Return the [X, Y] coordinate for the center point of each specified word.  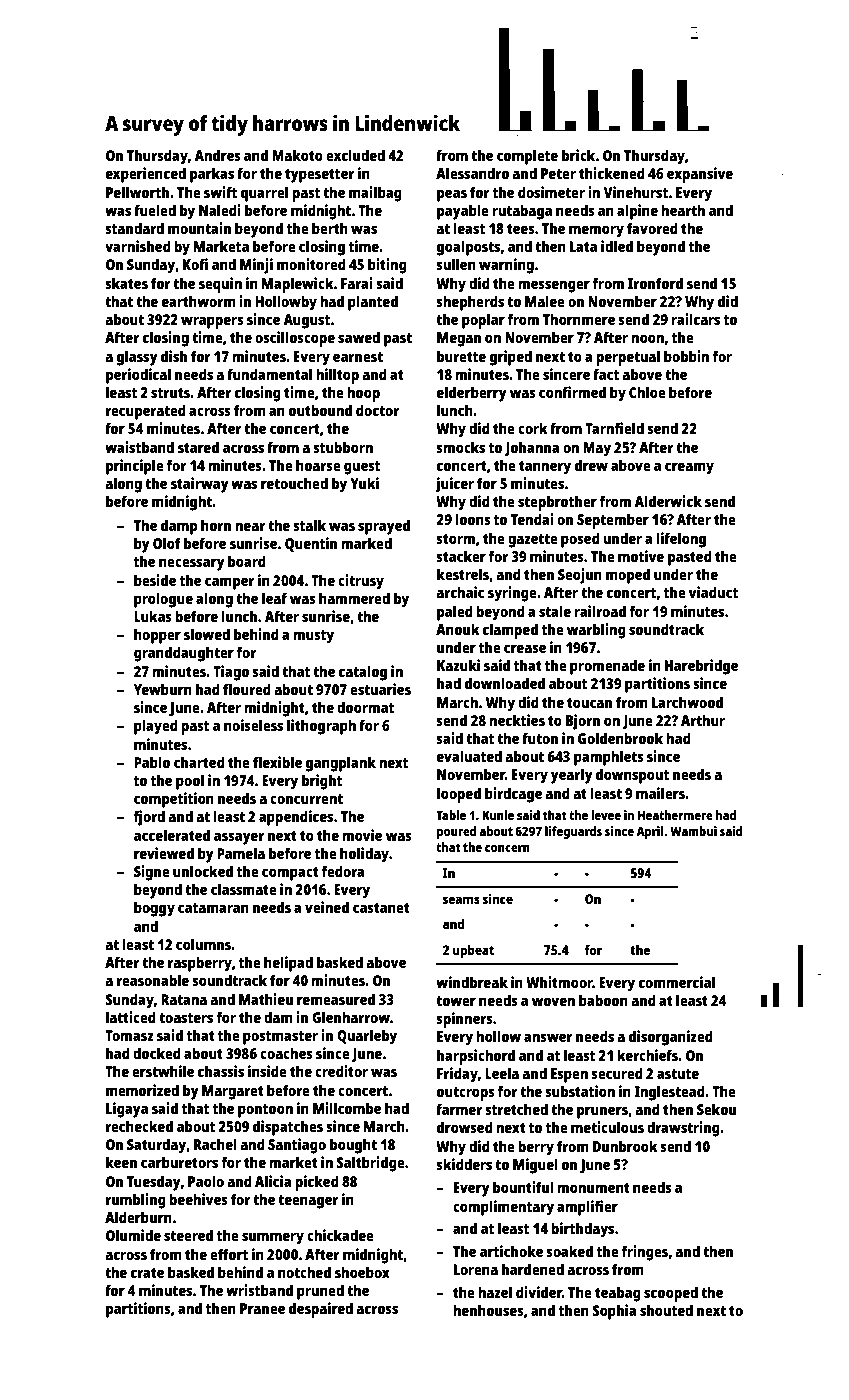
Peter [558, 173]
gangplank [341, 764]
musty [313, 637]
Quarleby [367, 1037]
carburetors [179, 1162]
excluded [355, 155]
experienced [146, 175]
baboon [603, 1000]
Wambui [693, 831]
